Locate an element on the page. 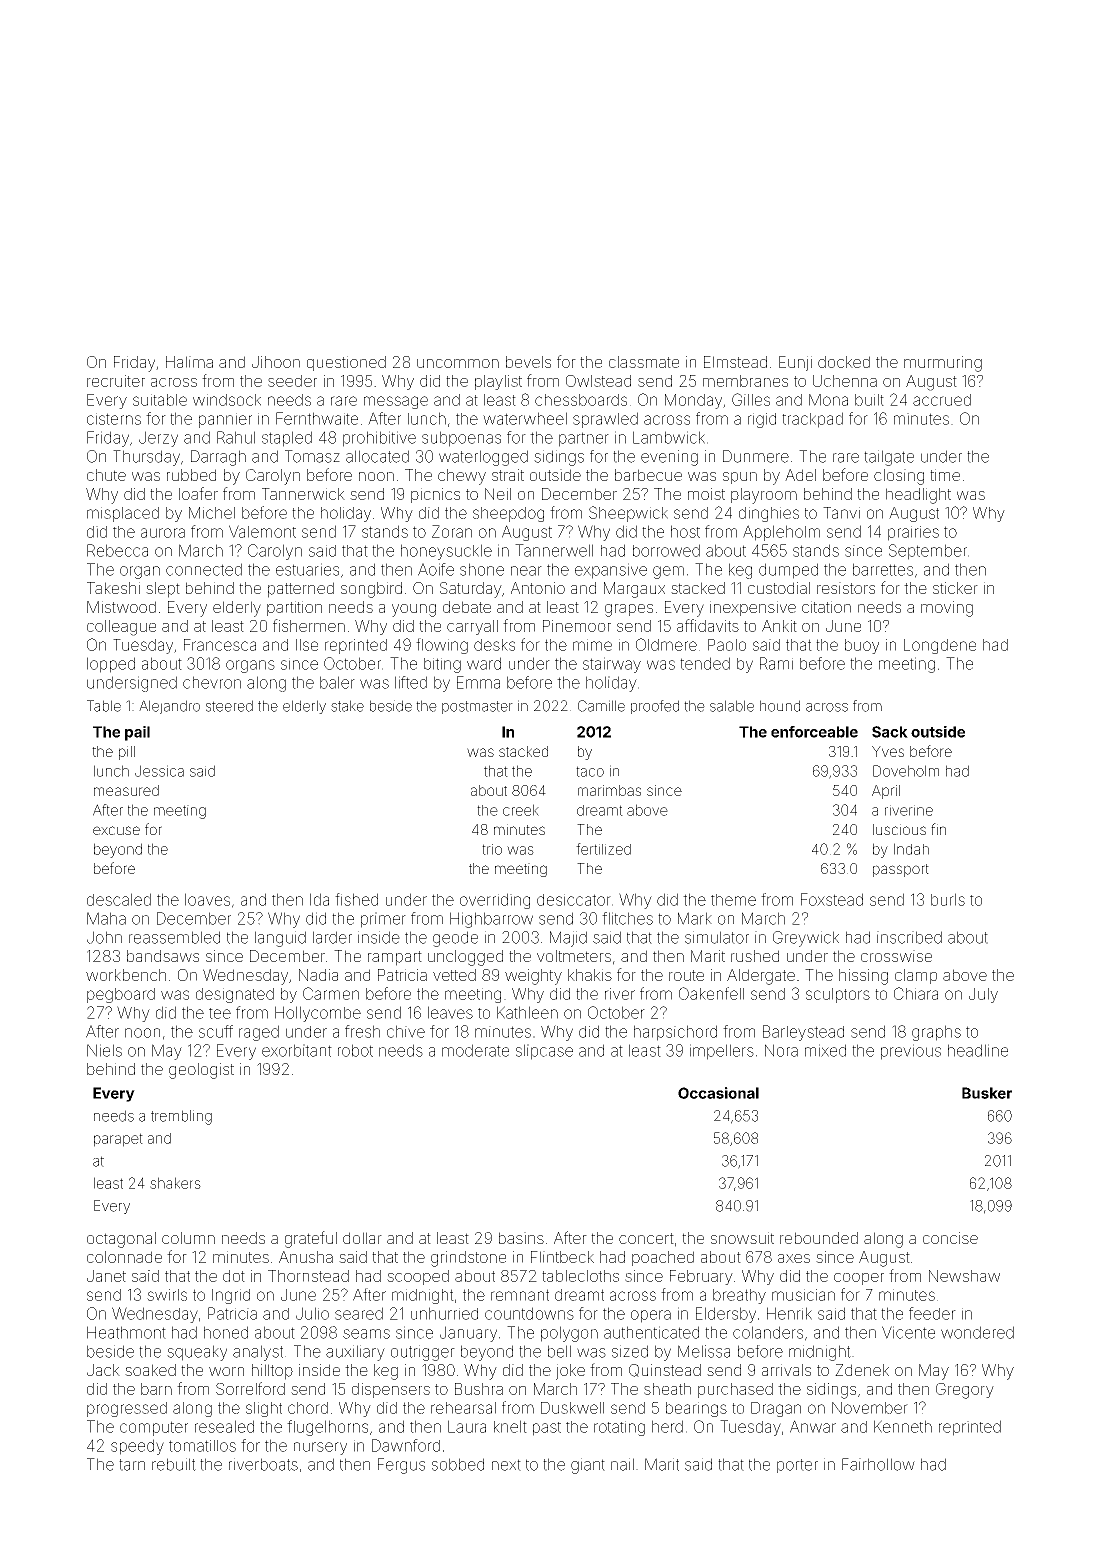  April is located at coordinates (886, 792).
